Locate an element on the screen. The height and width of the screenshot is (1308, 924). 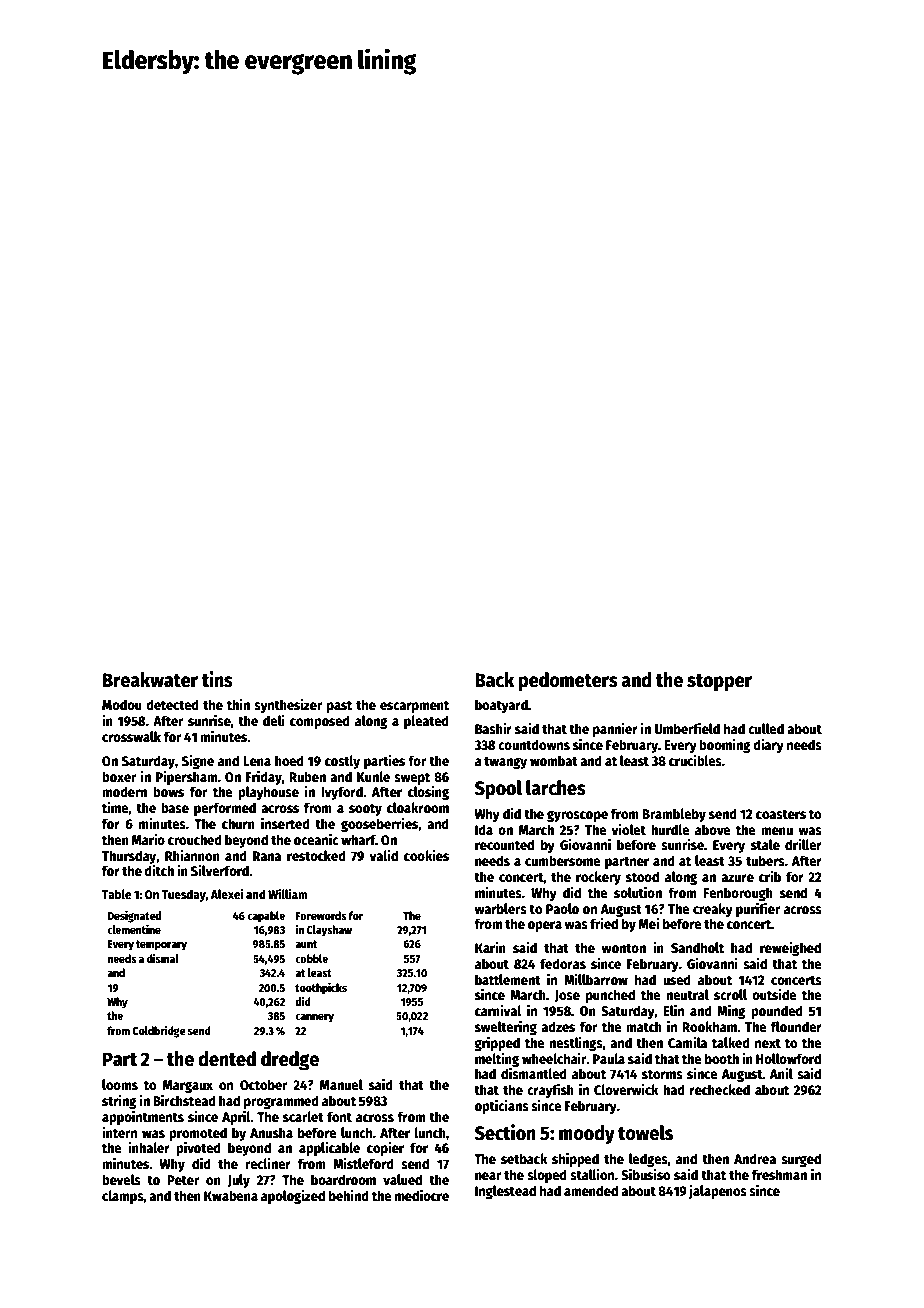
diary is located at coordinates (768, 745).
